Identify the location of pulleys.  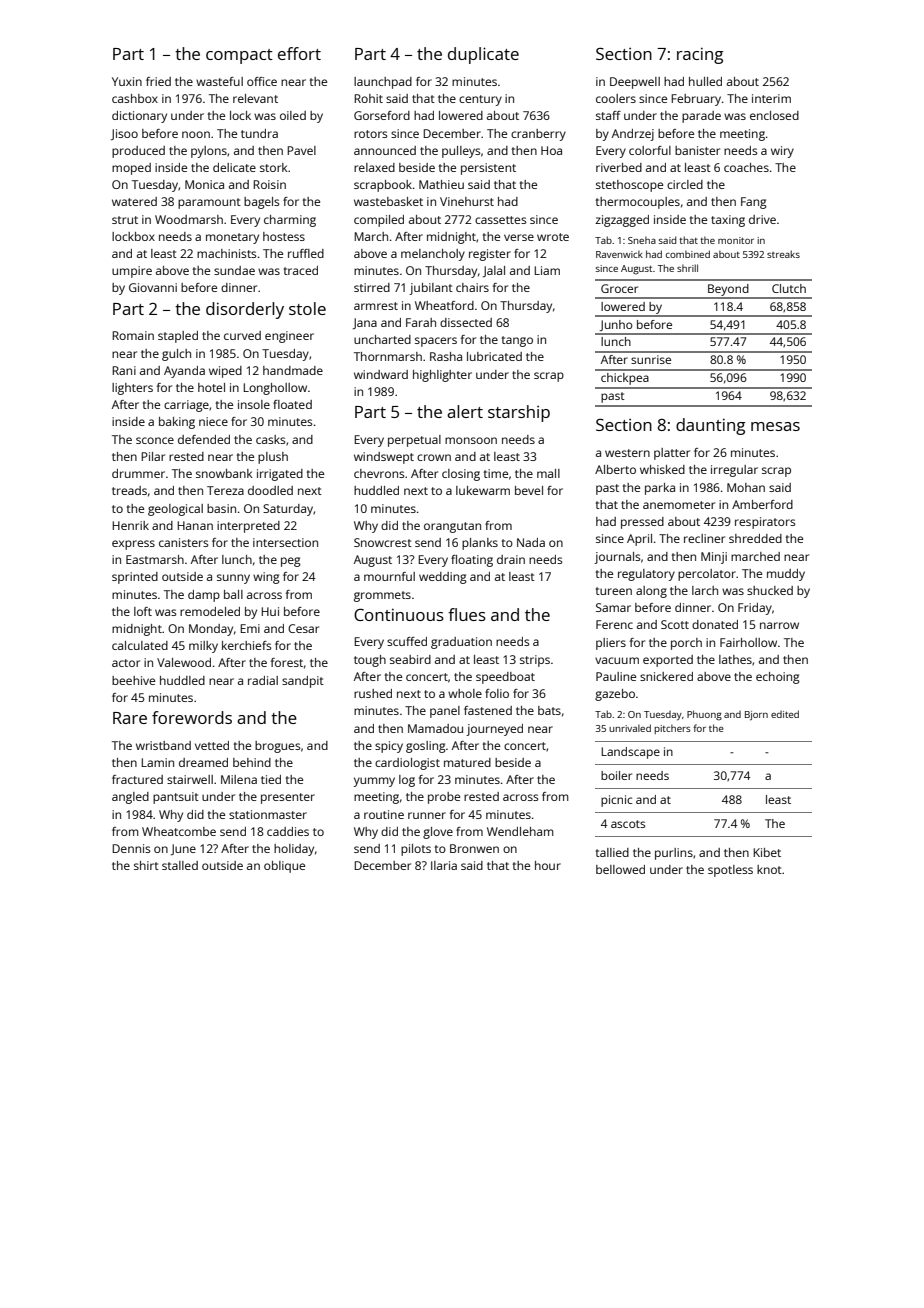
(461, 152).
